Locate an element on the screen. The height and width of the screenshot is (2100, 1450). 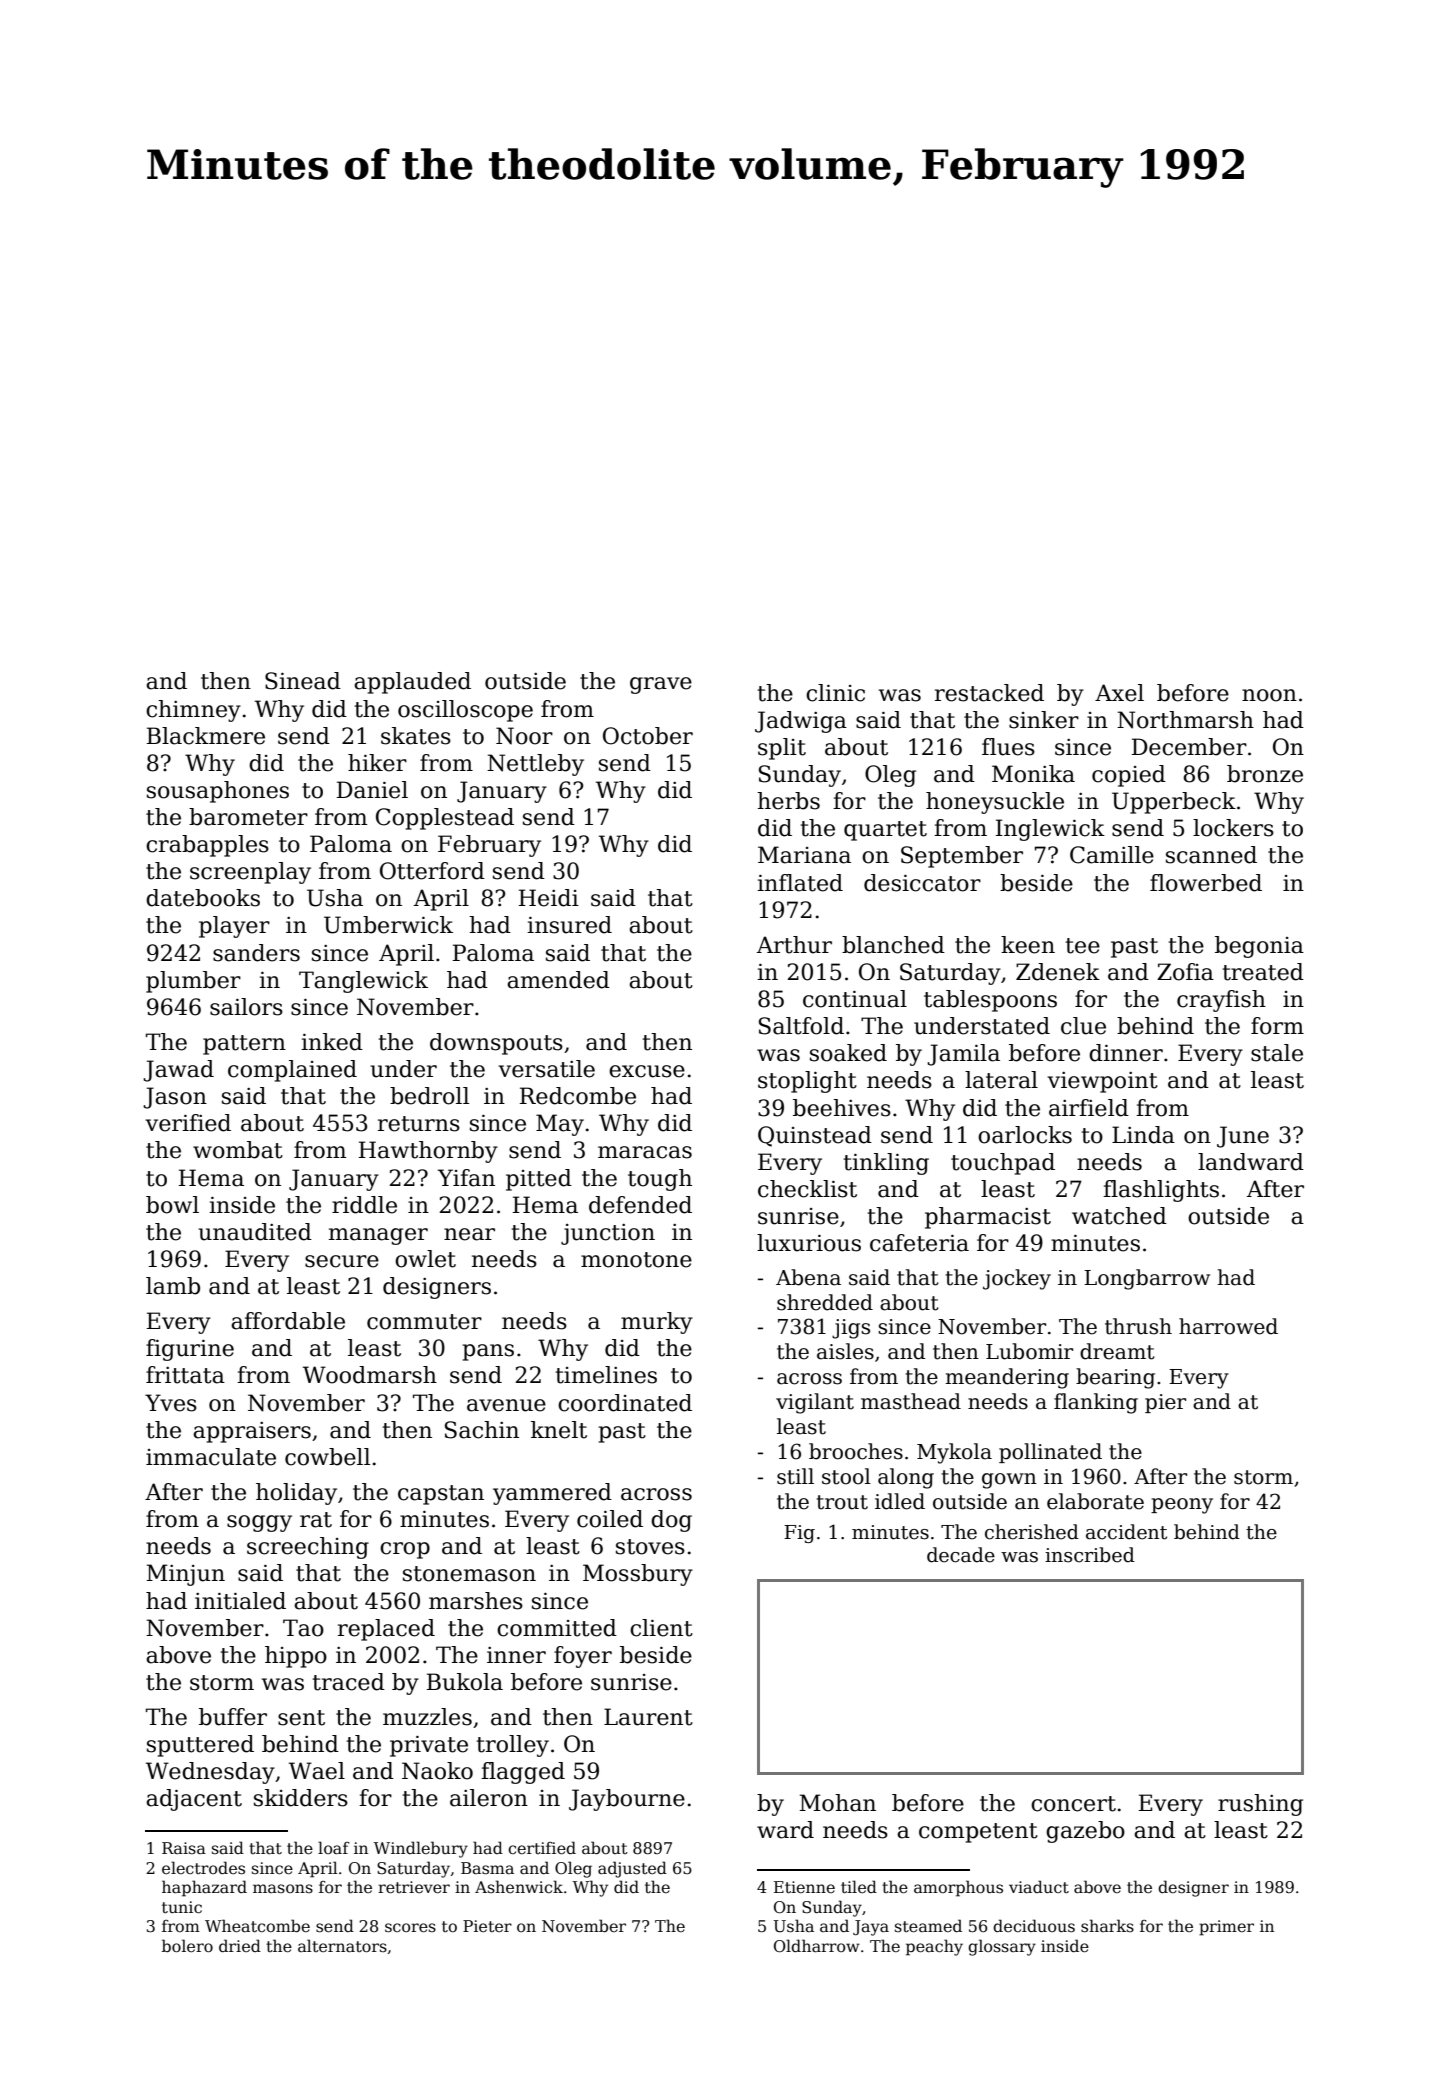
returns is located at coordinates (419, 1124).
